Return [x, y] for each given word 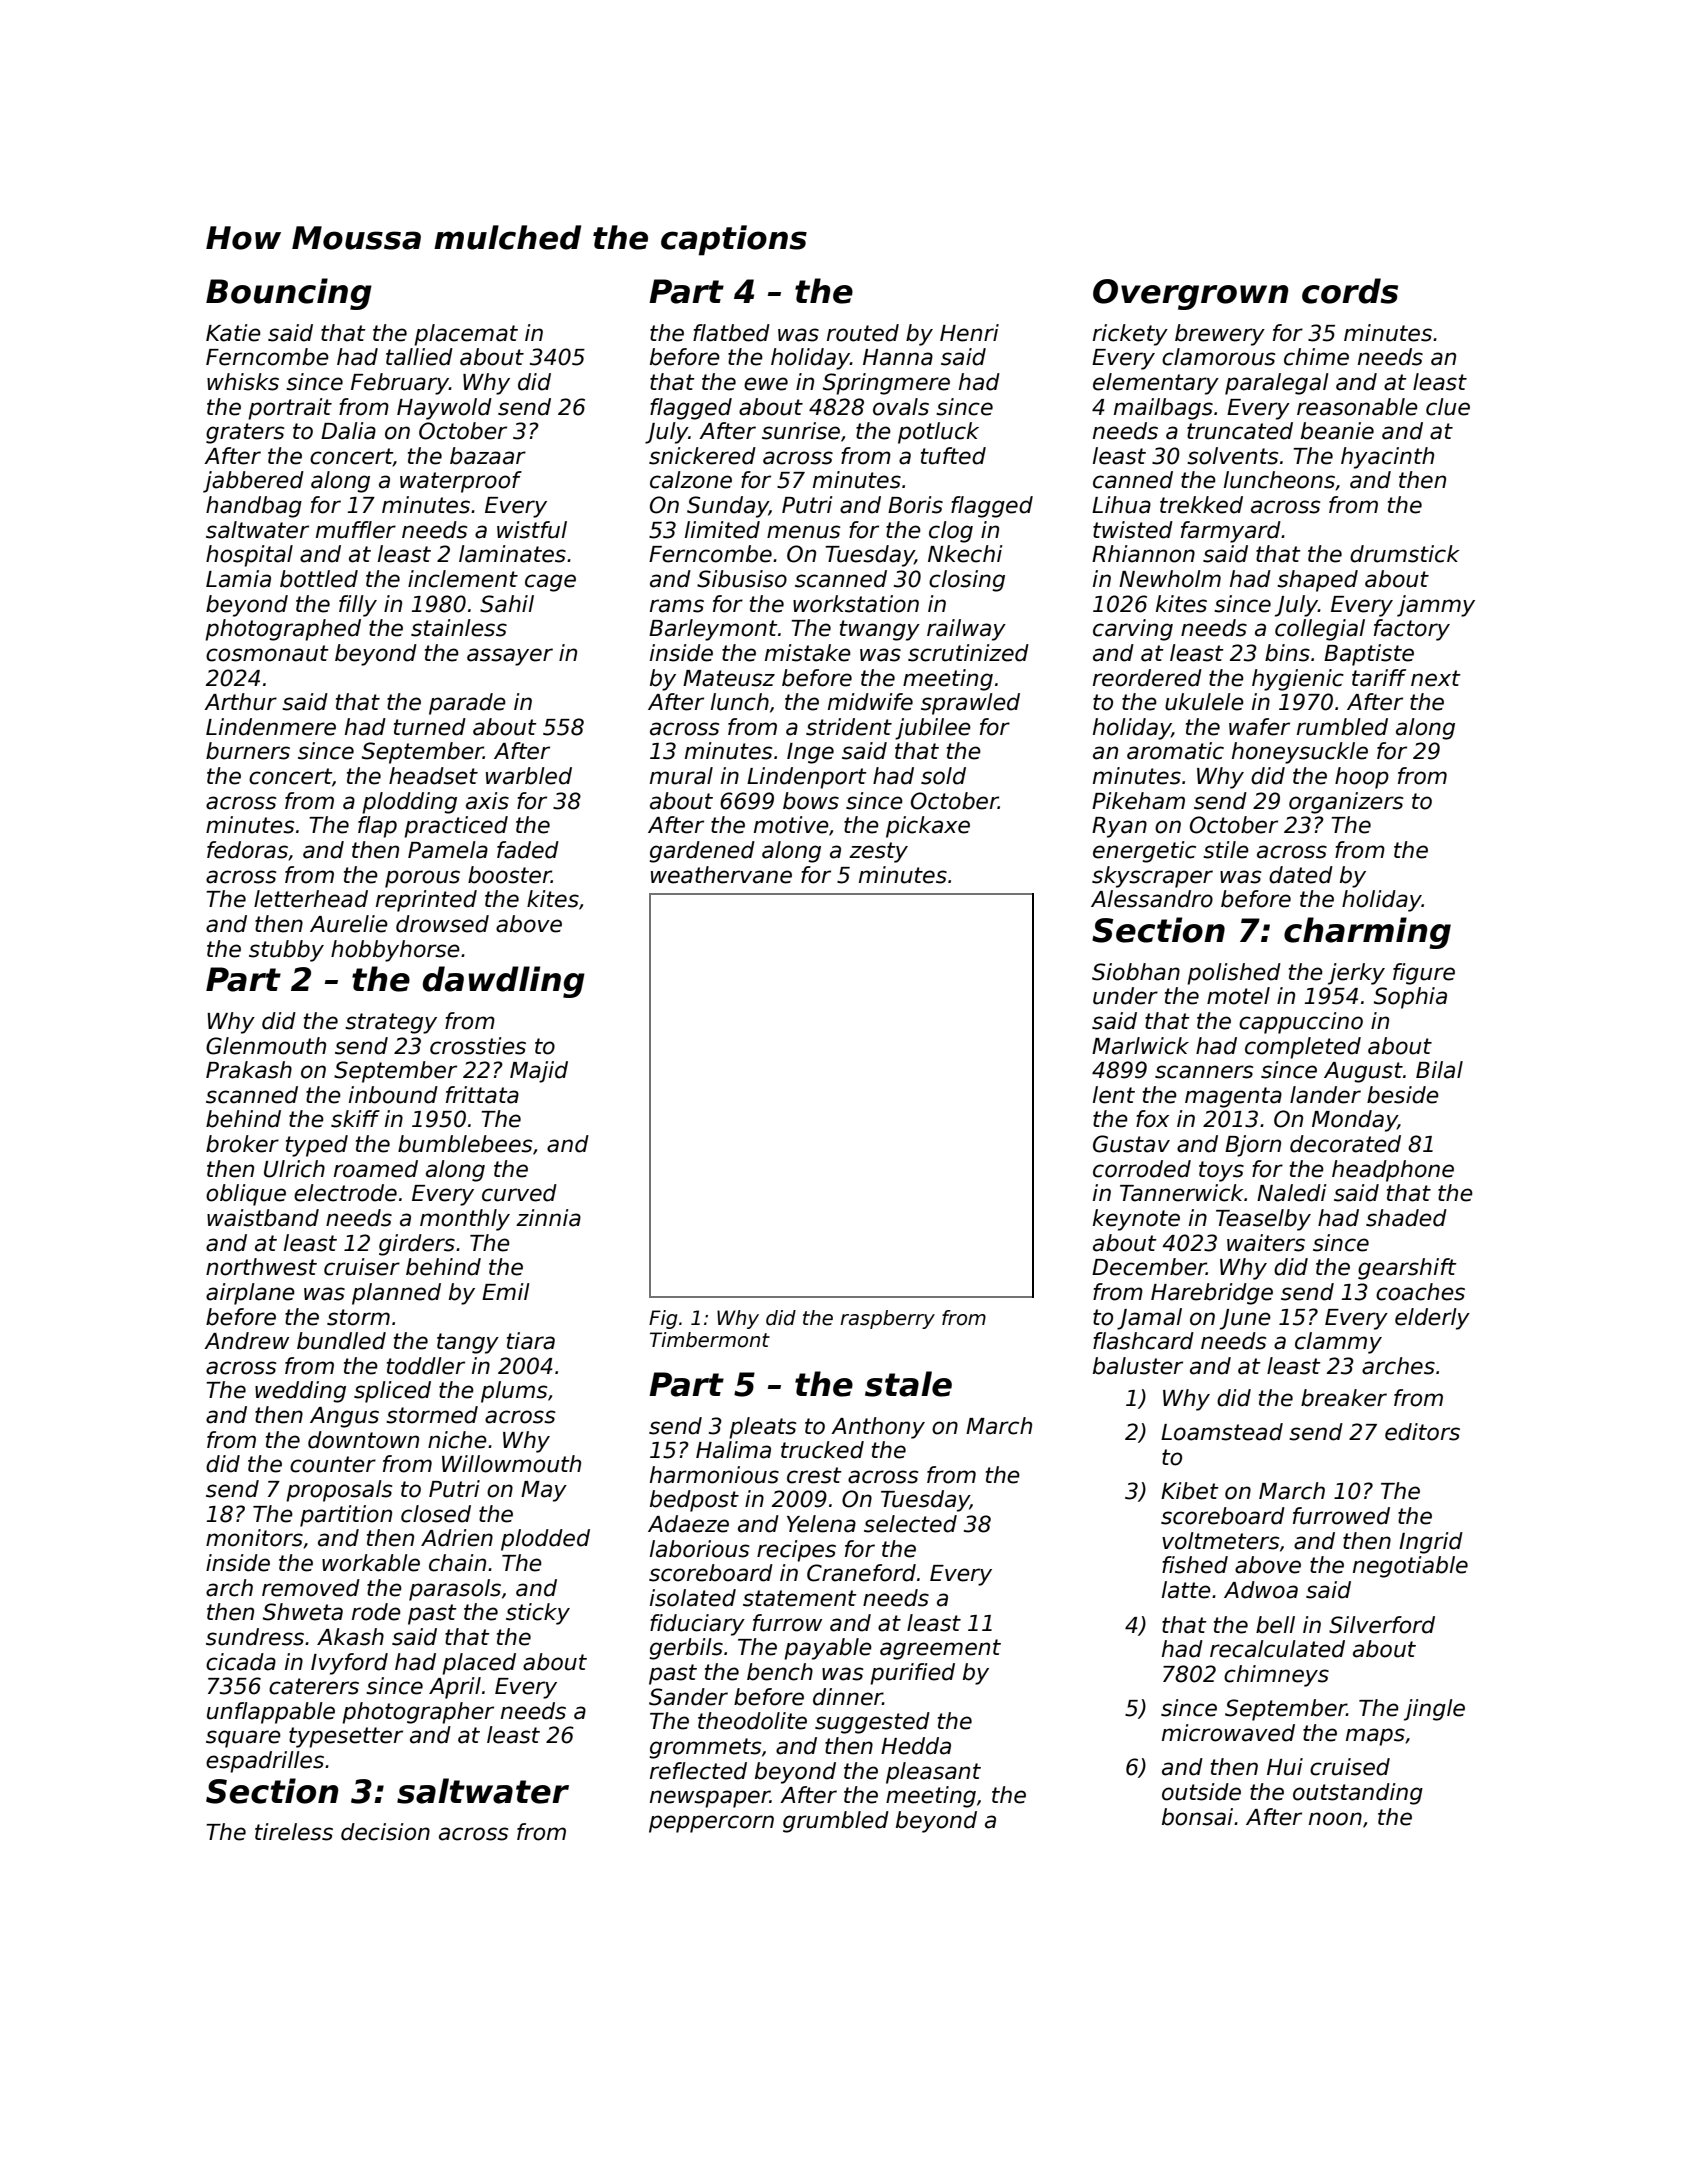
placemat [466, 335]
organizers [1346, 803]
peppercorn [711, 1824]
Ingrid [1431, 1543]
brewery [1220, 335]
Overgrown [1191, 294]
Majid [539, 1072]
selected [910, 1524]
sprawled [970, 704]
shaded [1406, 1218]
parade [467, 704]
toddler [426, 1366]
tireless [294, 1832]
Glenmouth [266, 1046]
